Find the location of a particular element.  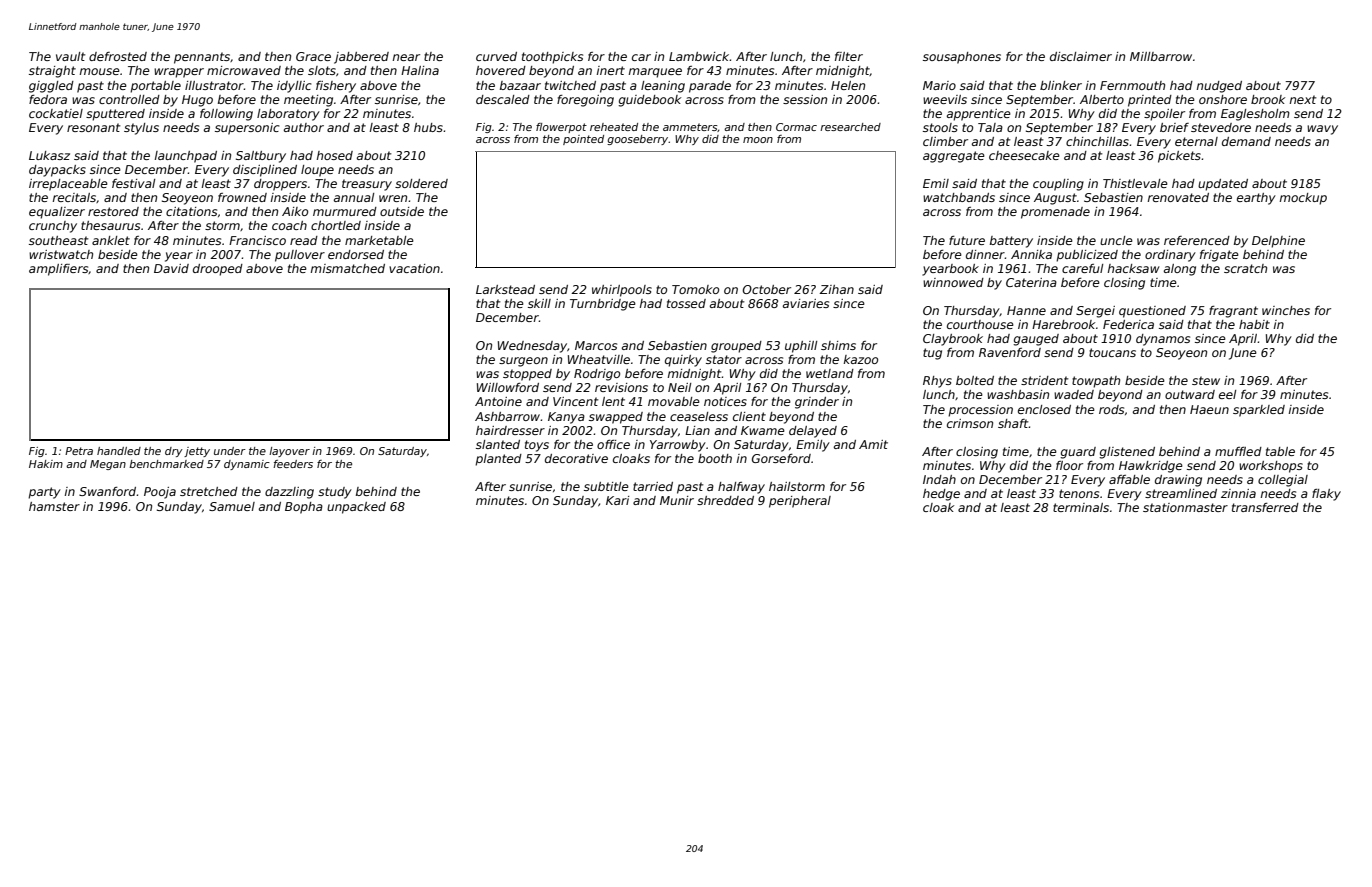

apprentice is located at coordinates (979, 115).
